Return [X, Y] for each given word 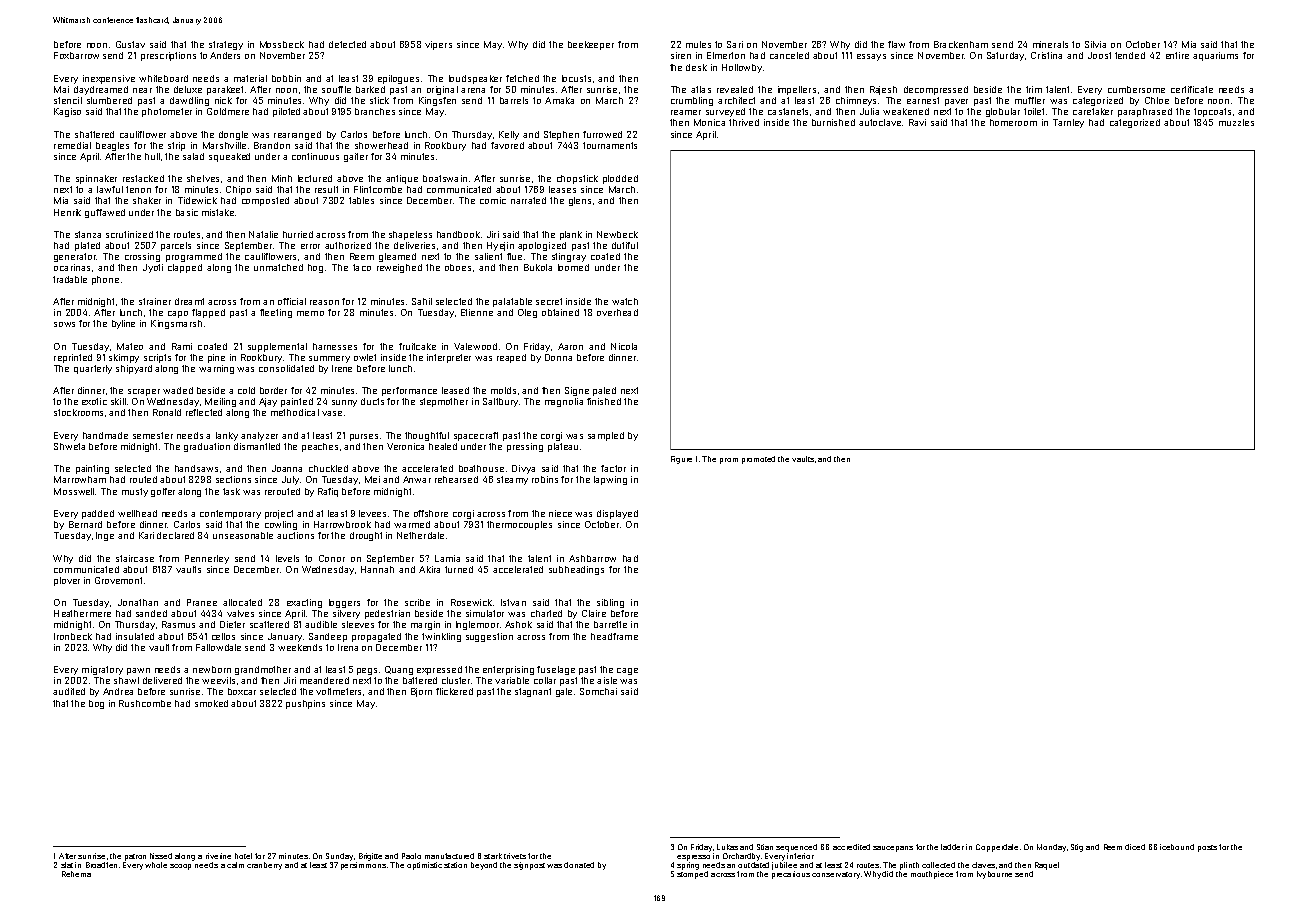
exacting [304, 603]
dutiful [625, 245]
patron [135, 857]
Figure [681, 460]
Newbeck [617, 234]
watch [625, 301]
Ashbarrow [592, 558]
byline [123, 324]
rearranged [297, 135]
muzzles [1236, 122]
